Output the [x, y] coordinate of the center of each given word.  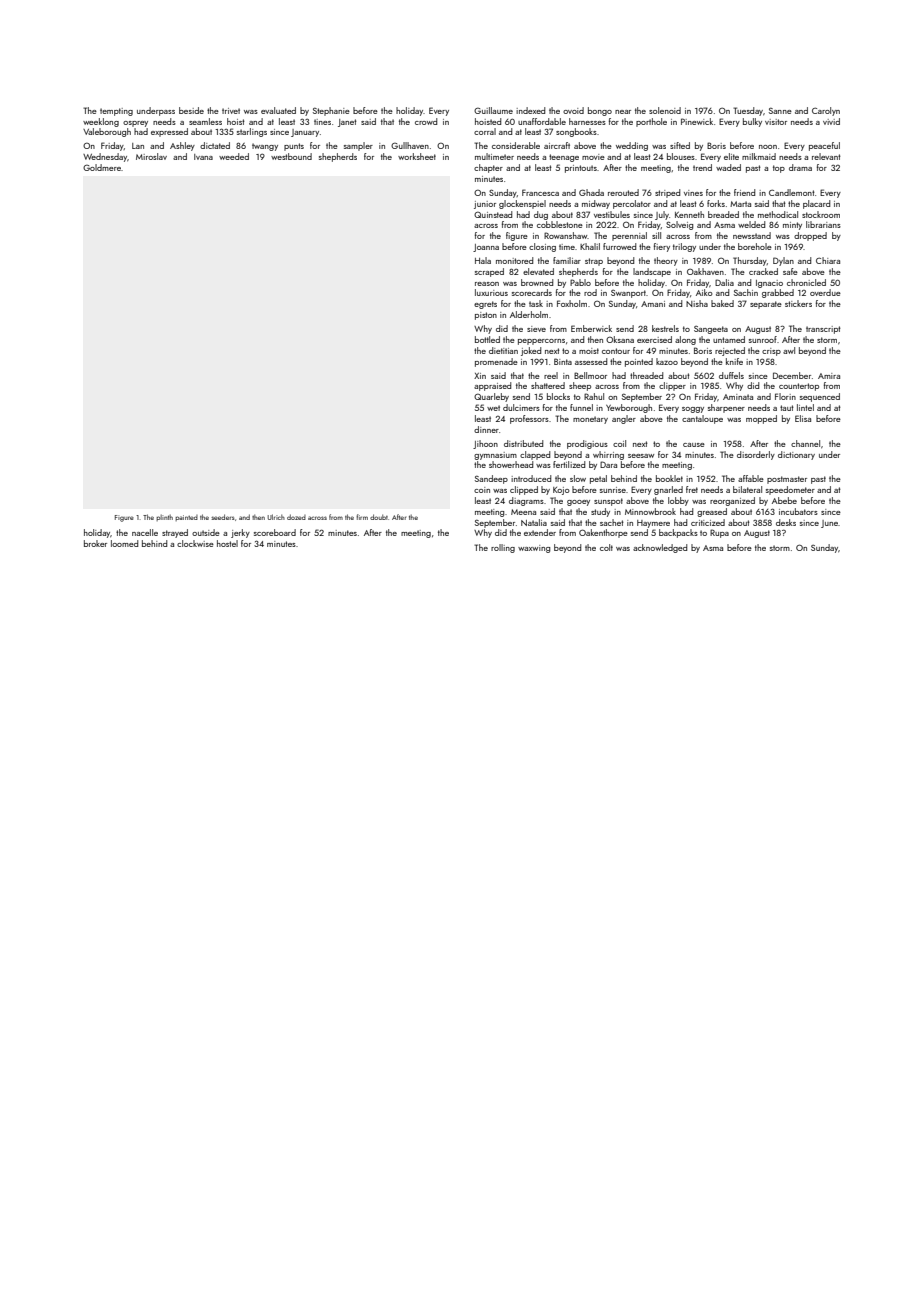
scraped [489, 272]
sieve [536, 329]
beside [191, 110]
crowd [426, 121]
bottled [487, 339]
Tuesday [748, 111]
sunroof [763, 339]
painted [186, 518]
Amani [653, 304]
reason [487, 284]
